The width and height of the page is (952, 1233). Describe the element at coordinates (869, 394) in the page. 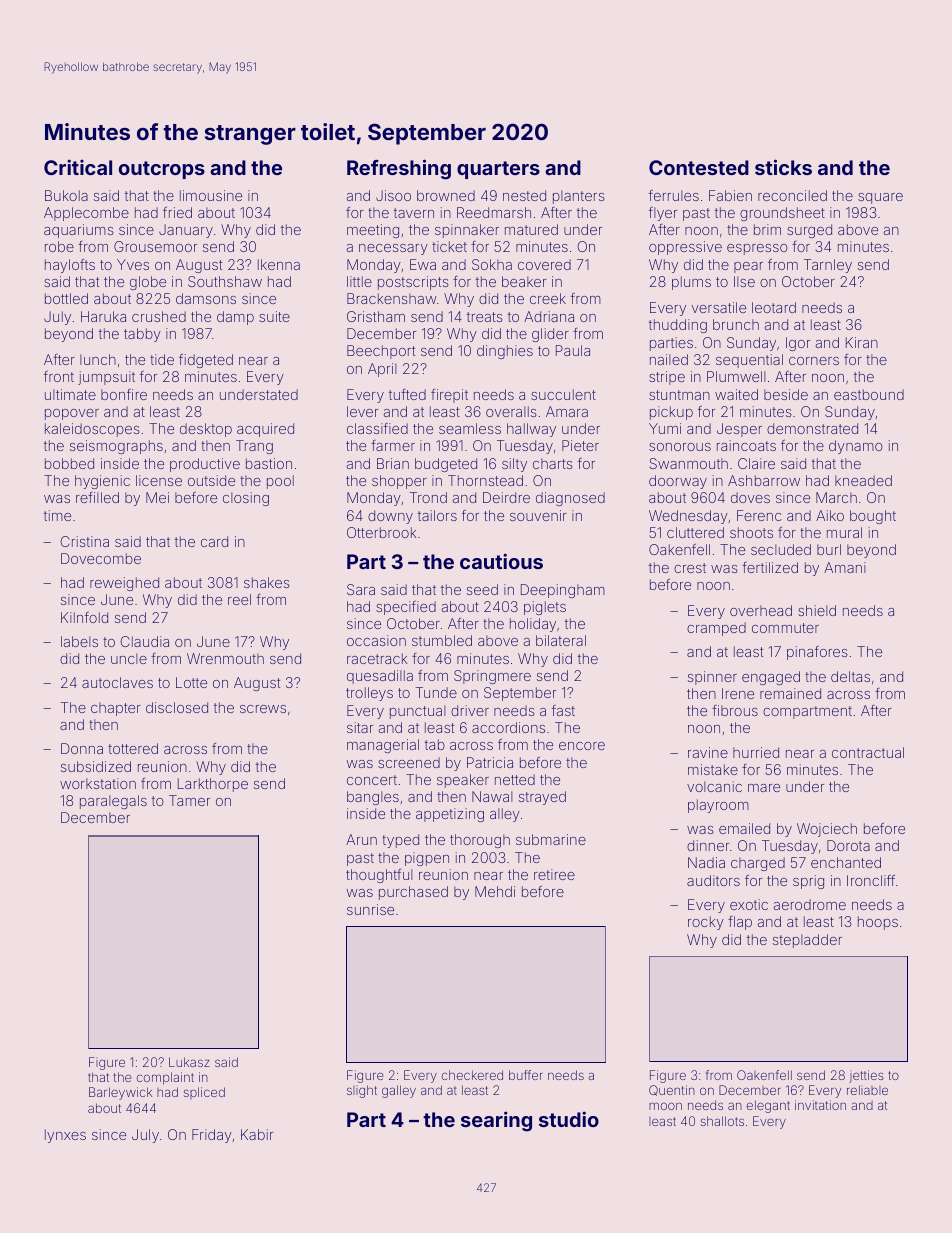

I see `eastbound` at that location.
